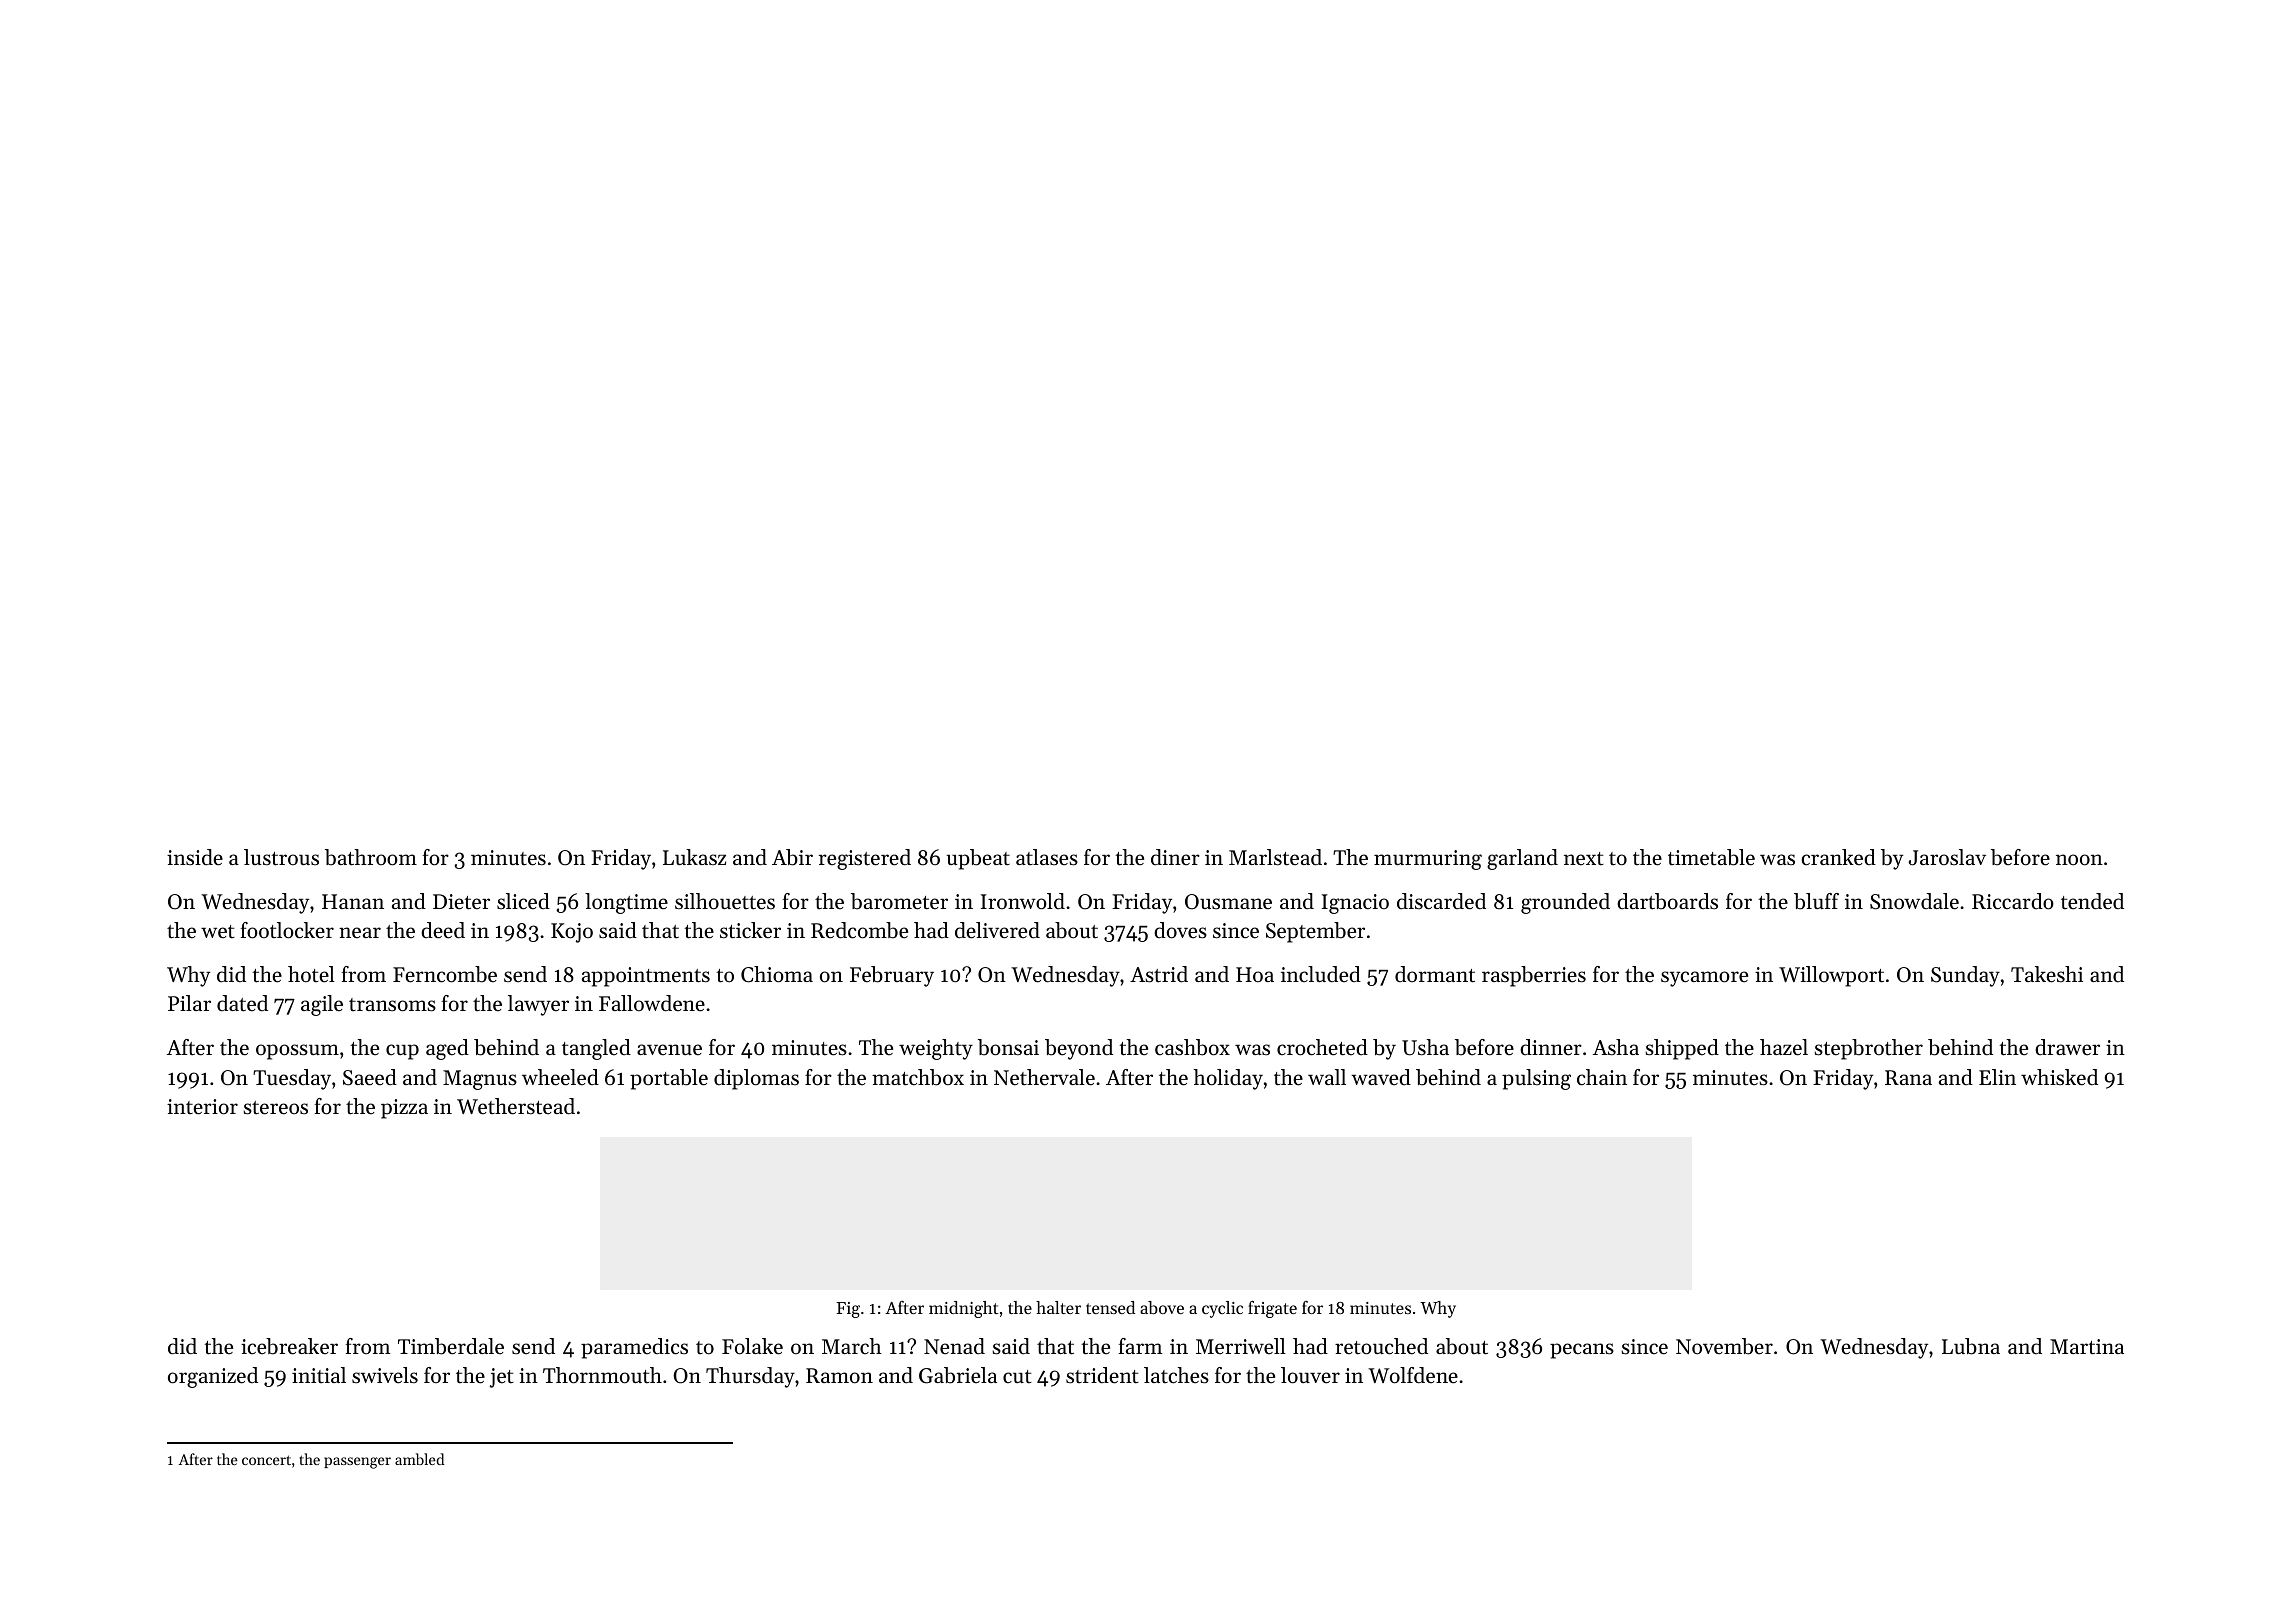 The image size is (2292, 1620). Describe the element at coordinates (1044, 1077) in the screenshot. I see `Nethervale` at that location.
